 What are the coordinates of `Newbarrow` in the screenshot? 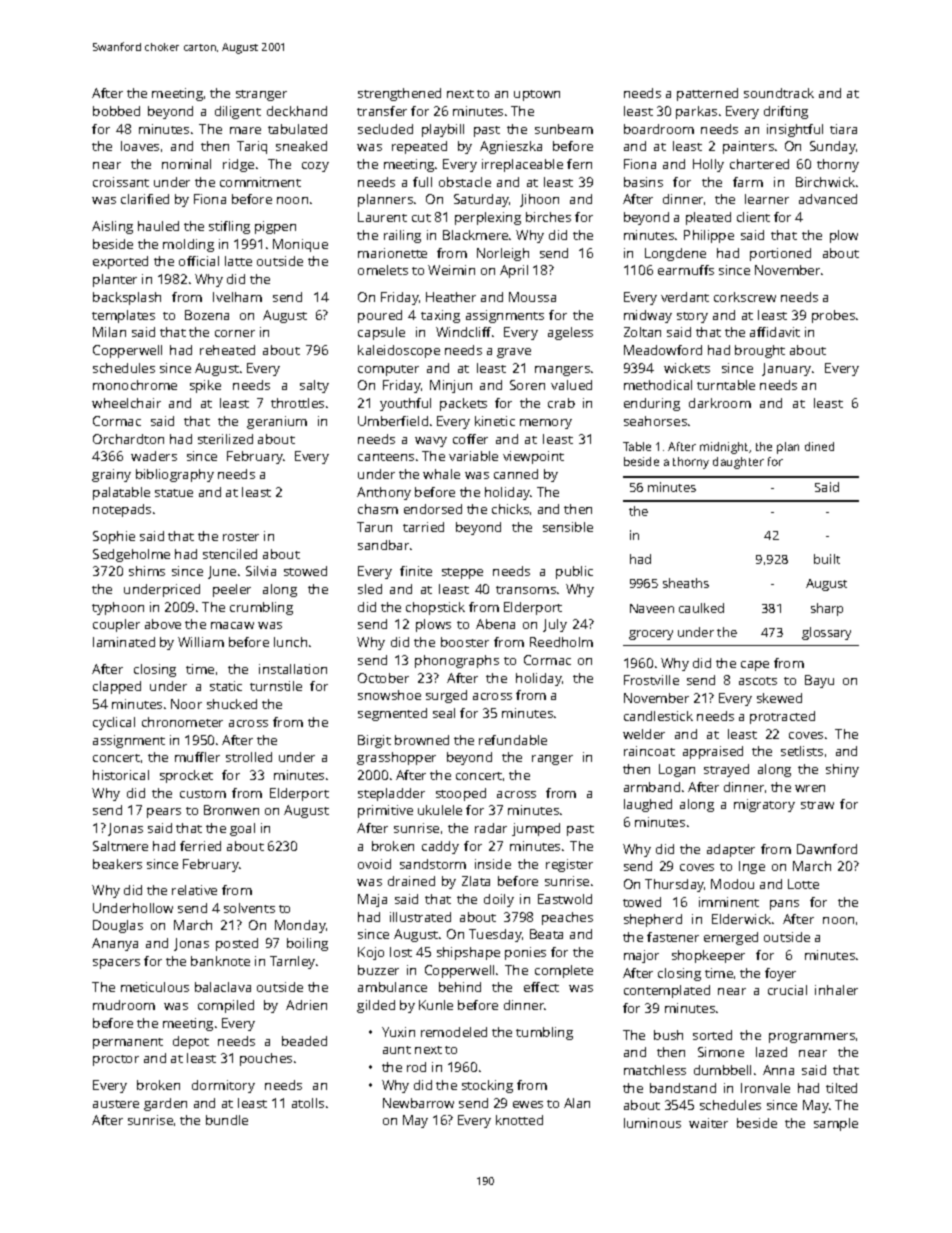 It's located at (418, 1103).
